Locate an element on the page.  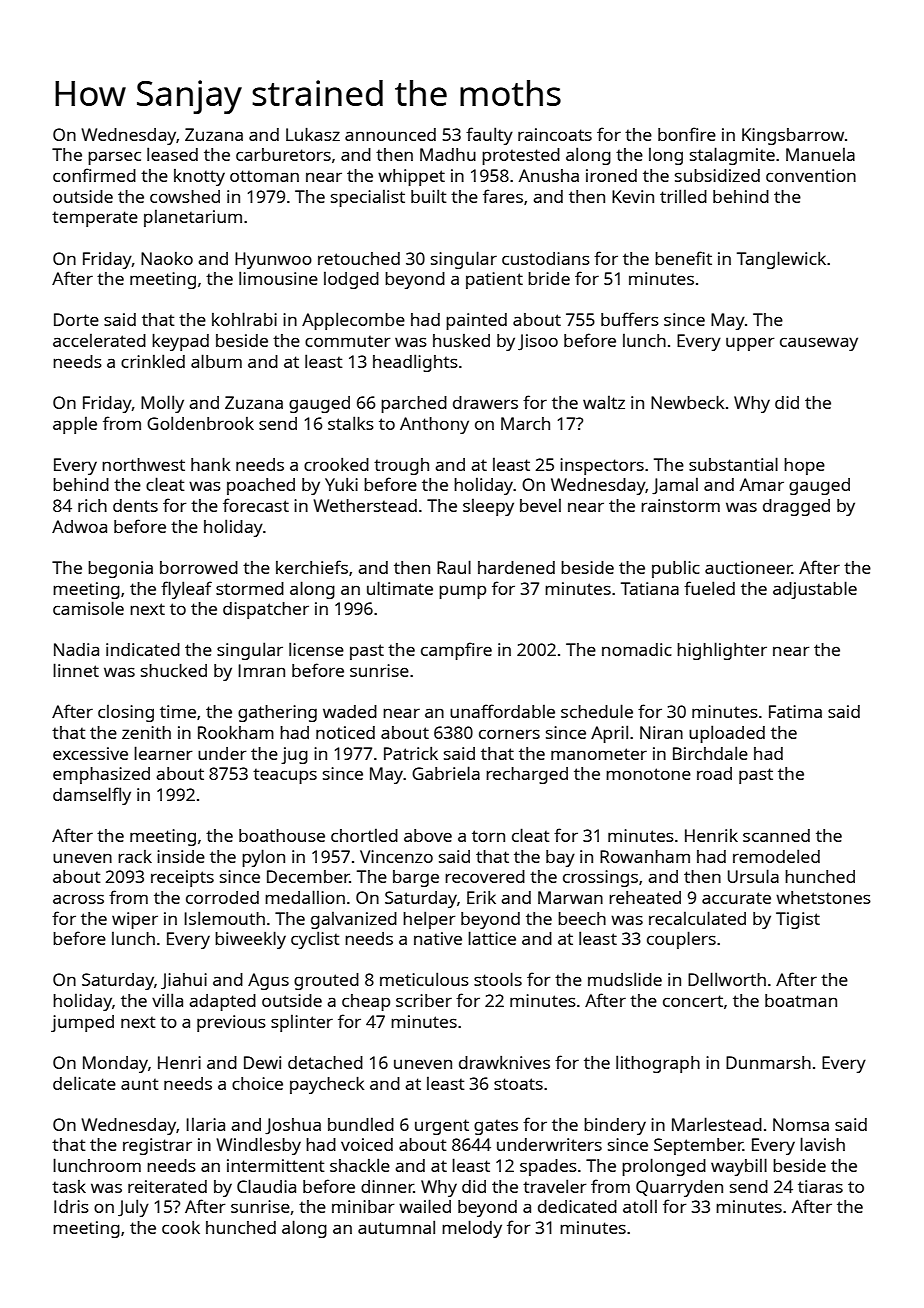
causeway is located at coordinates (819, 344).
